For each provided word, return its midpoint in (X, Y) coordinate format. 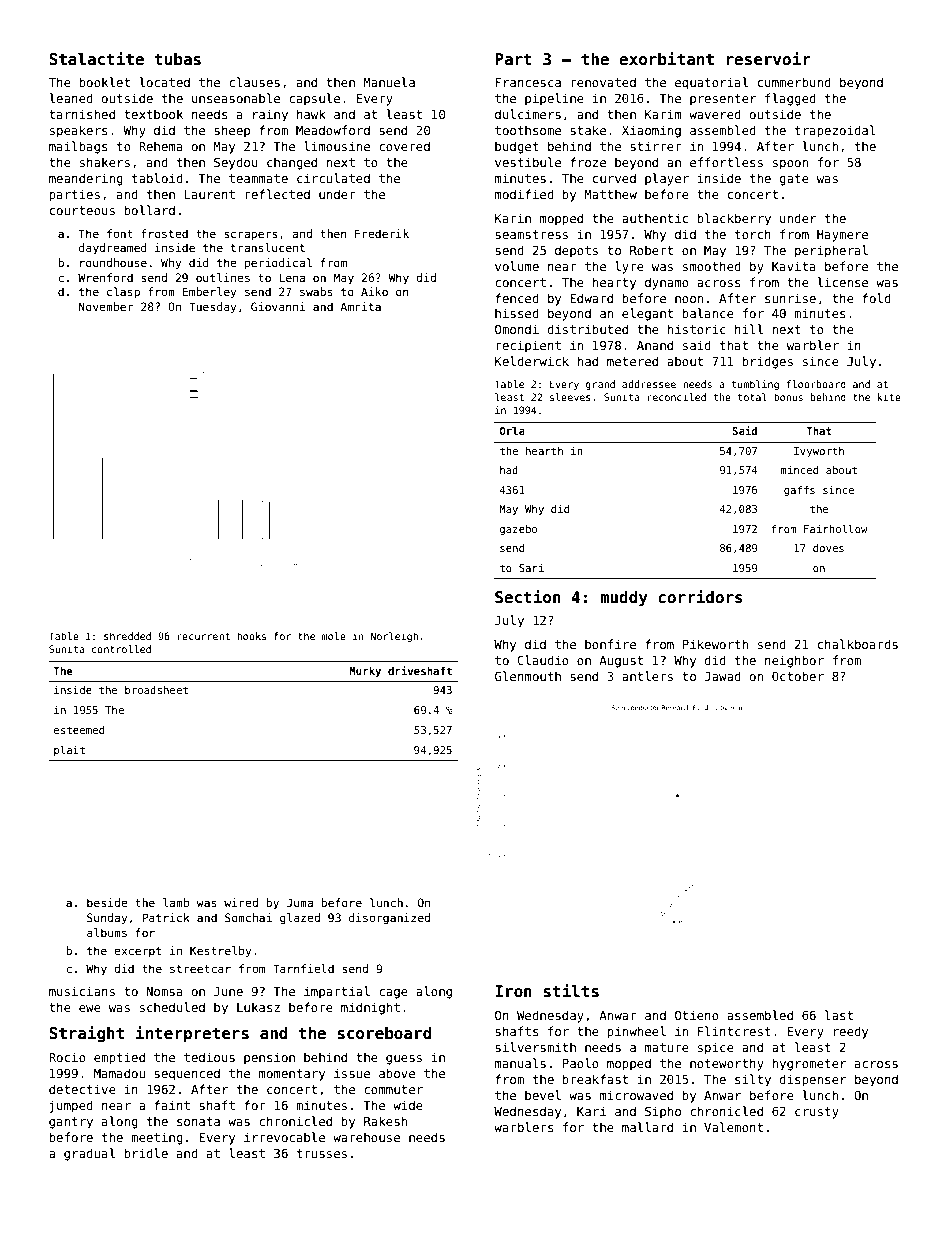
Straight (86, 1034)
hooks (251, 636)
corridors (700, 597)
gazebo (518, 530)
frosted (164, 233)
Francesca (528, 82)
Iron (513, 991)
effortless (726, 162)
